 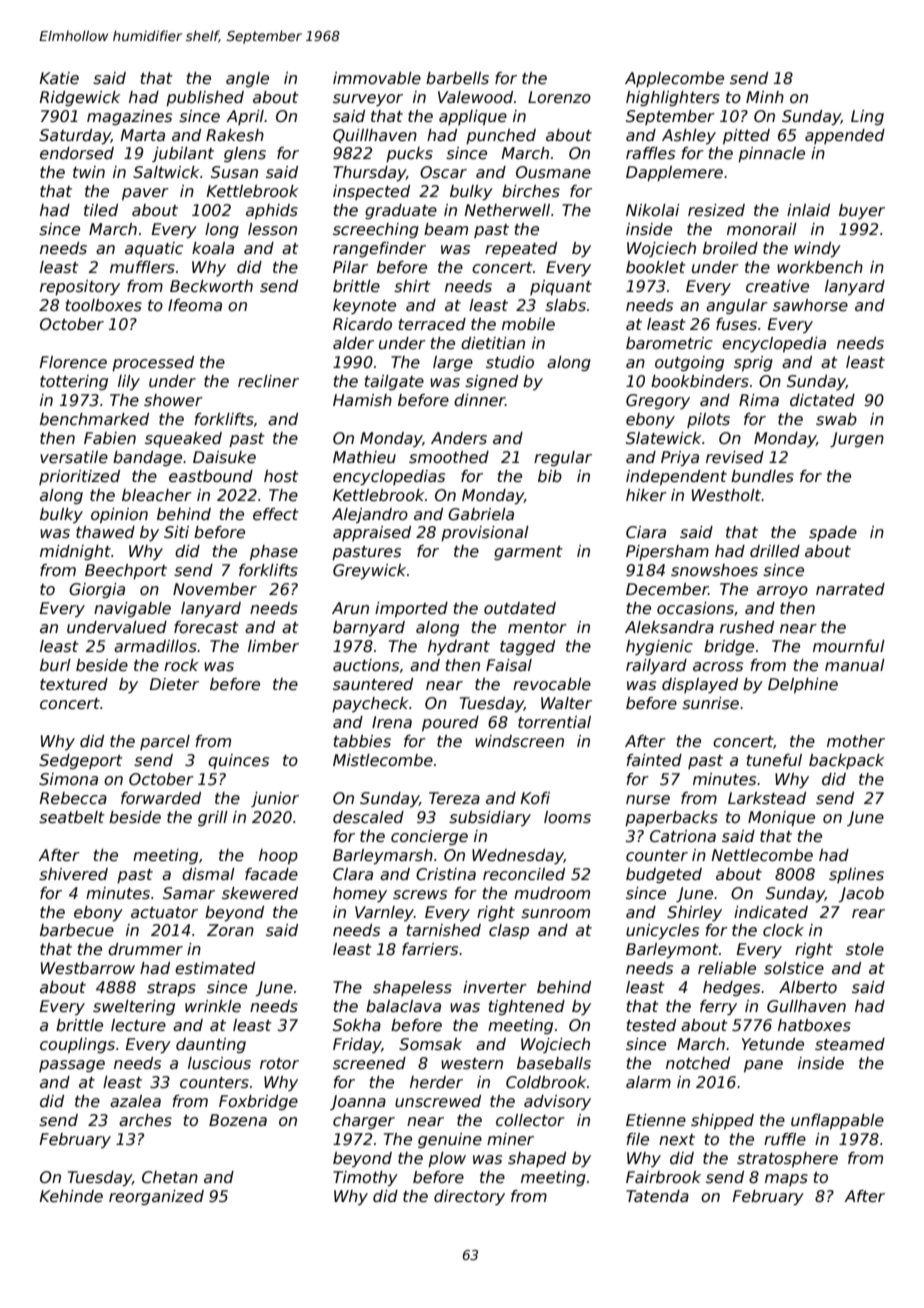 I want to click on sprig, so click(x=753, y=363).
